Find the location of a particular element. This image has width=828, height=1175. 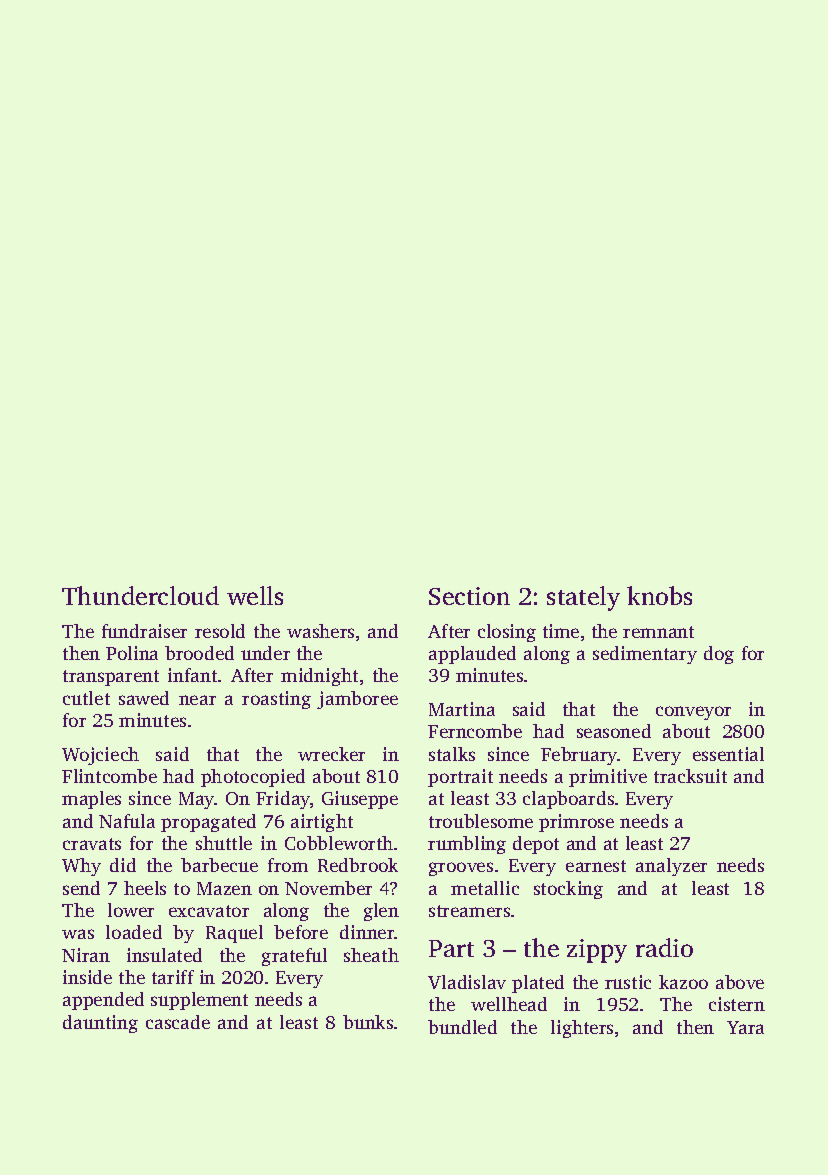

analyzer is located at coordinates (671, 867).
